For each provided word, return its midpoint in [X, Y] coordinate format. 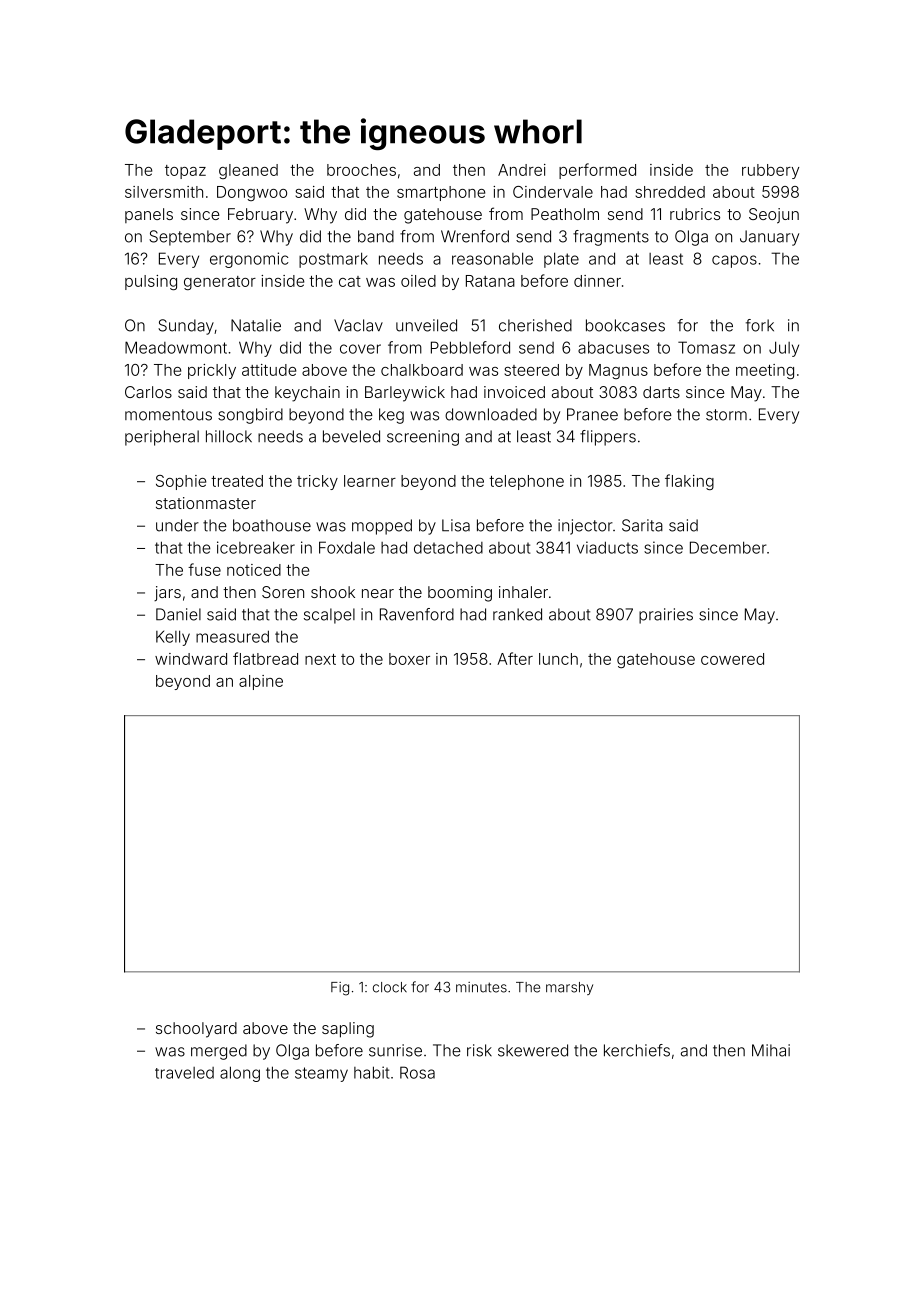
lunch [558, 659]
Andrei [522, 170]
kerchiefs [637, 1050]
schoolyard [196, 1030]
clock [390, 987]
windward [191, 659]
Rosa [417, 1072]
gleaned [248, 171]
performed [597, 171]
